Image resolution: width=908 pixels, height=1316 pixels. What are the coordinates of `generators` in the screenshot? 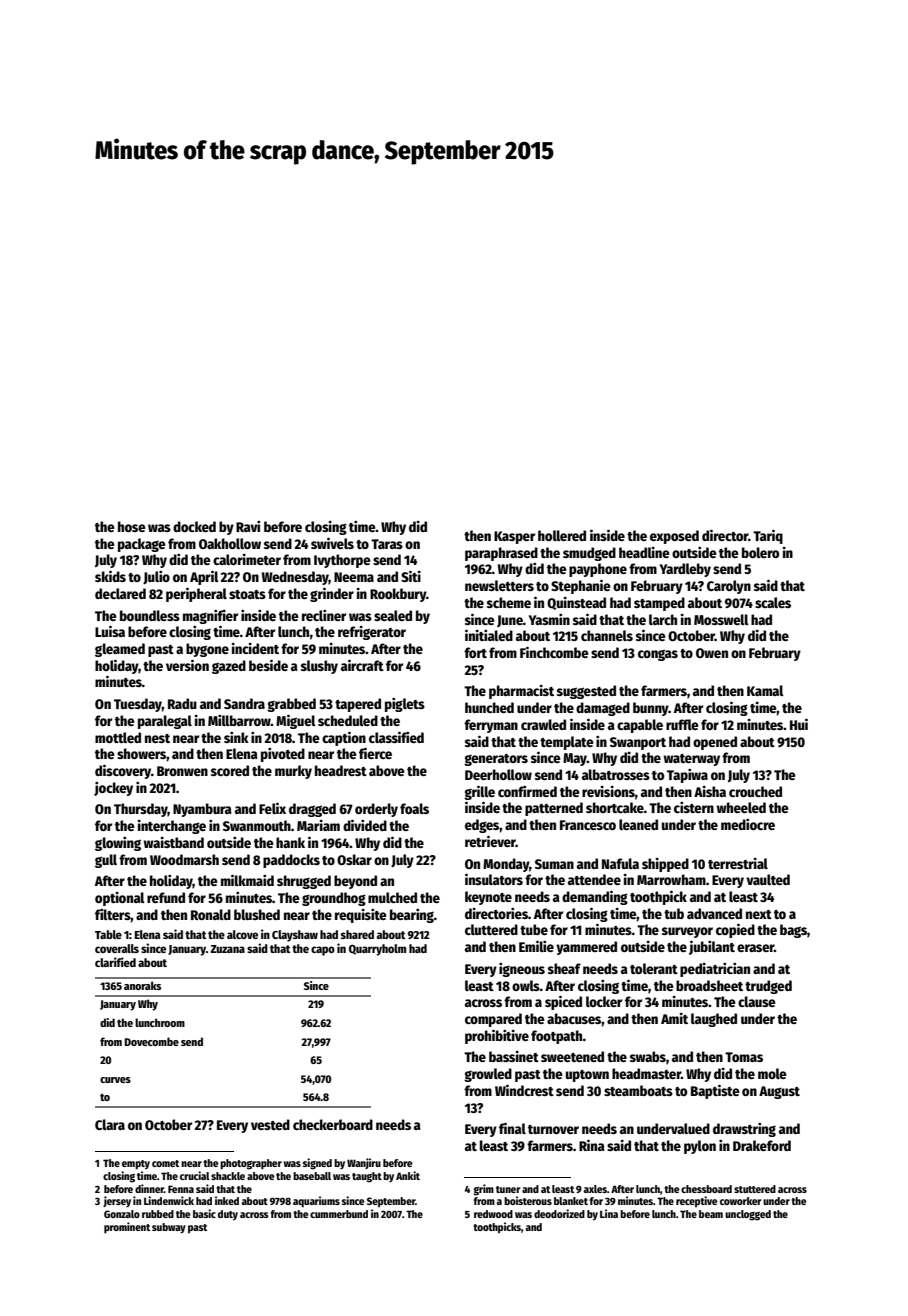 It's located at (496, 760).
